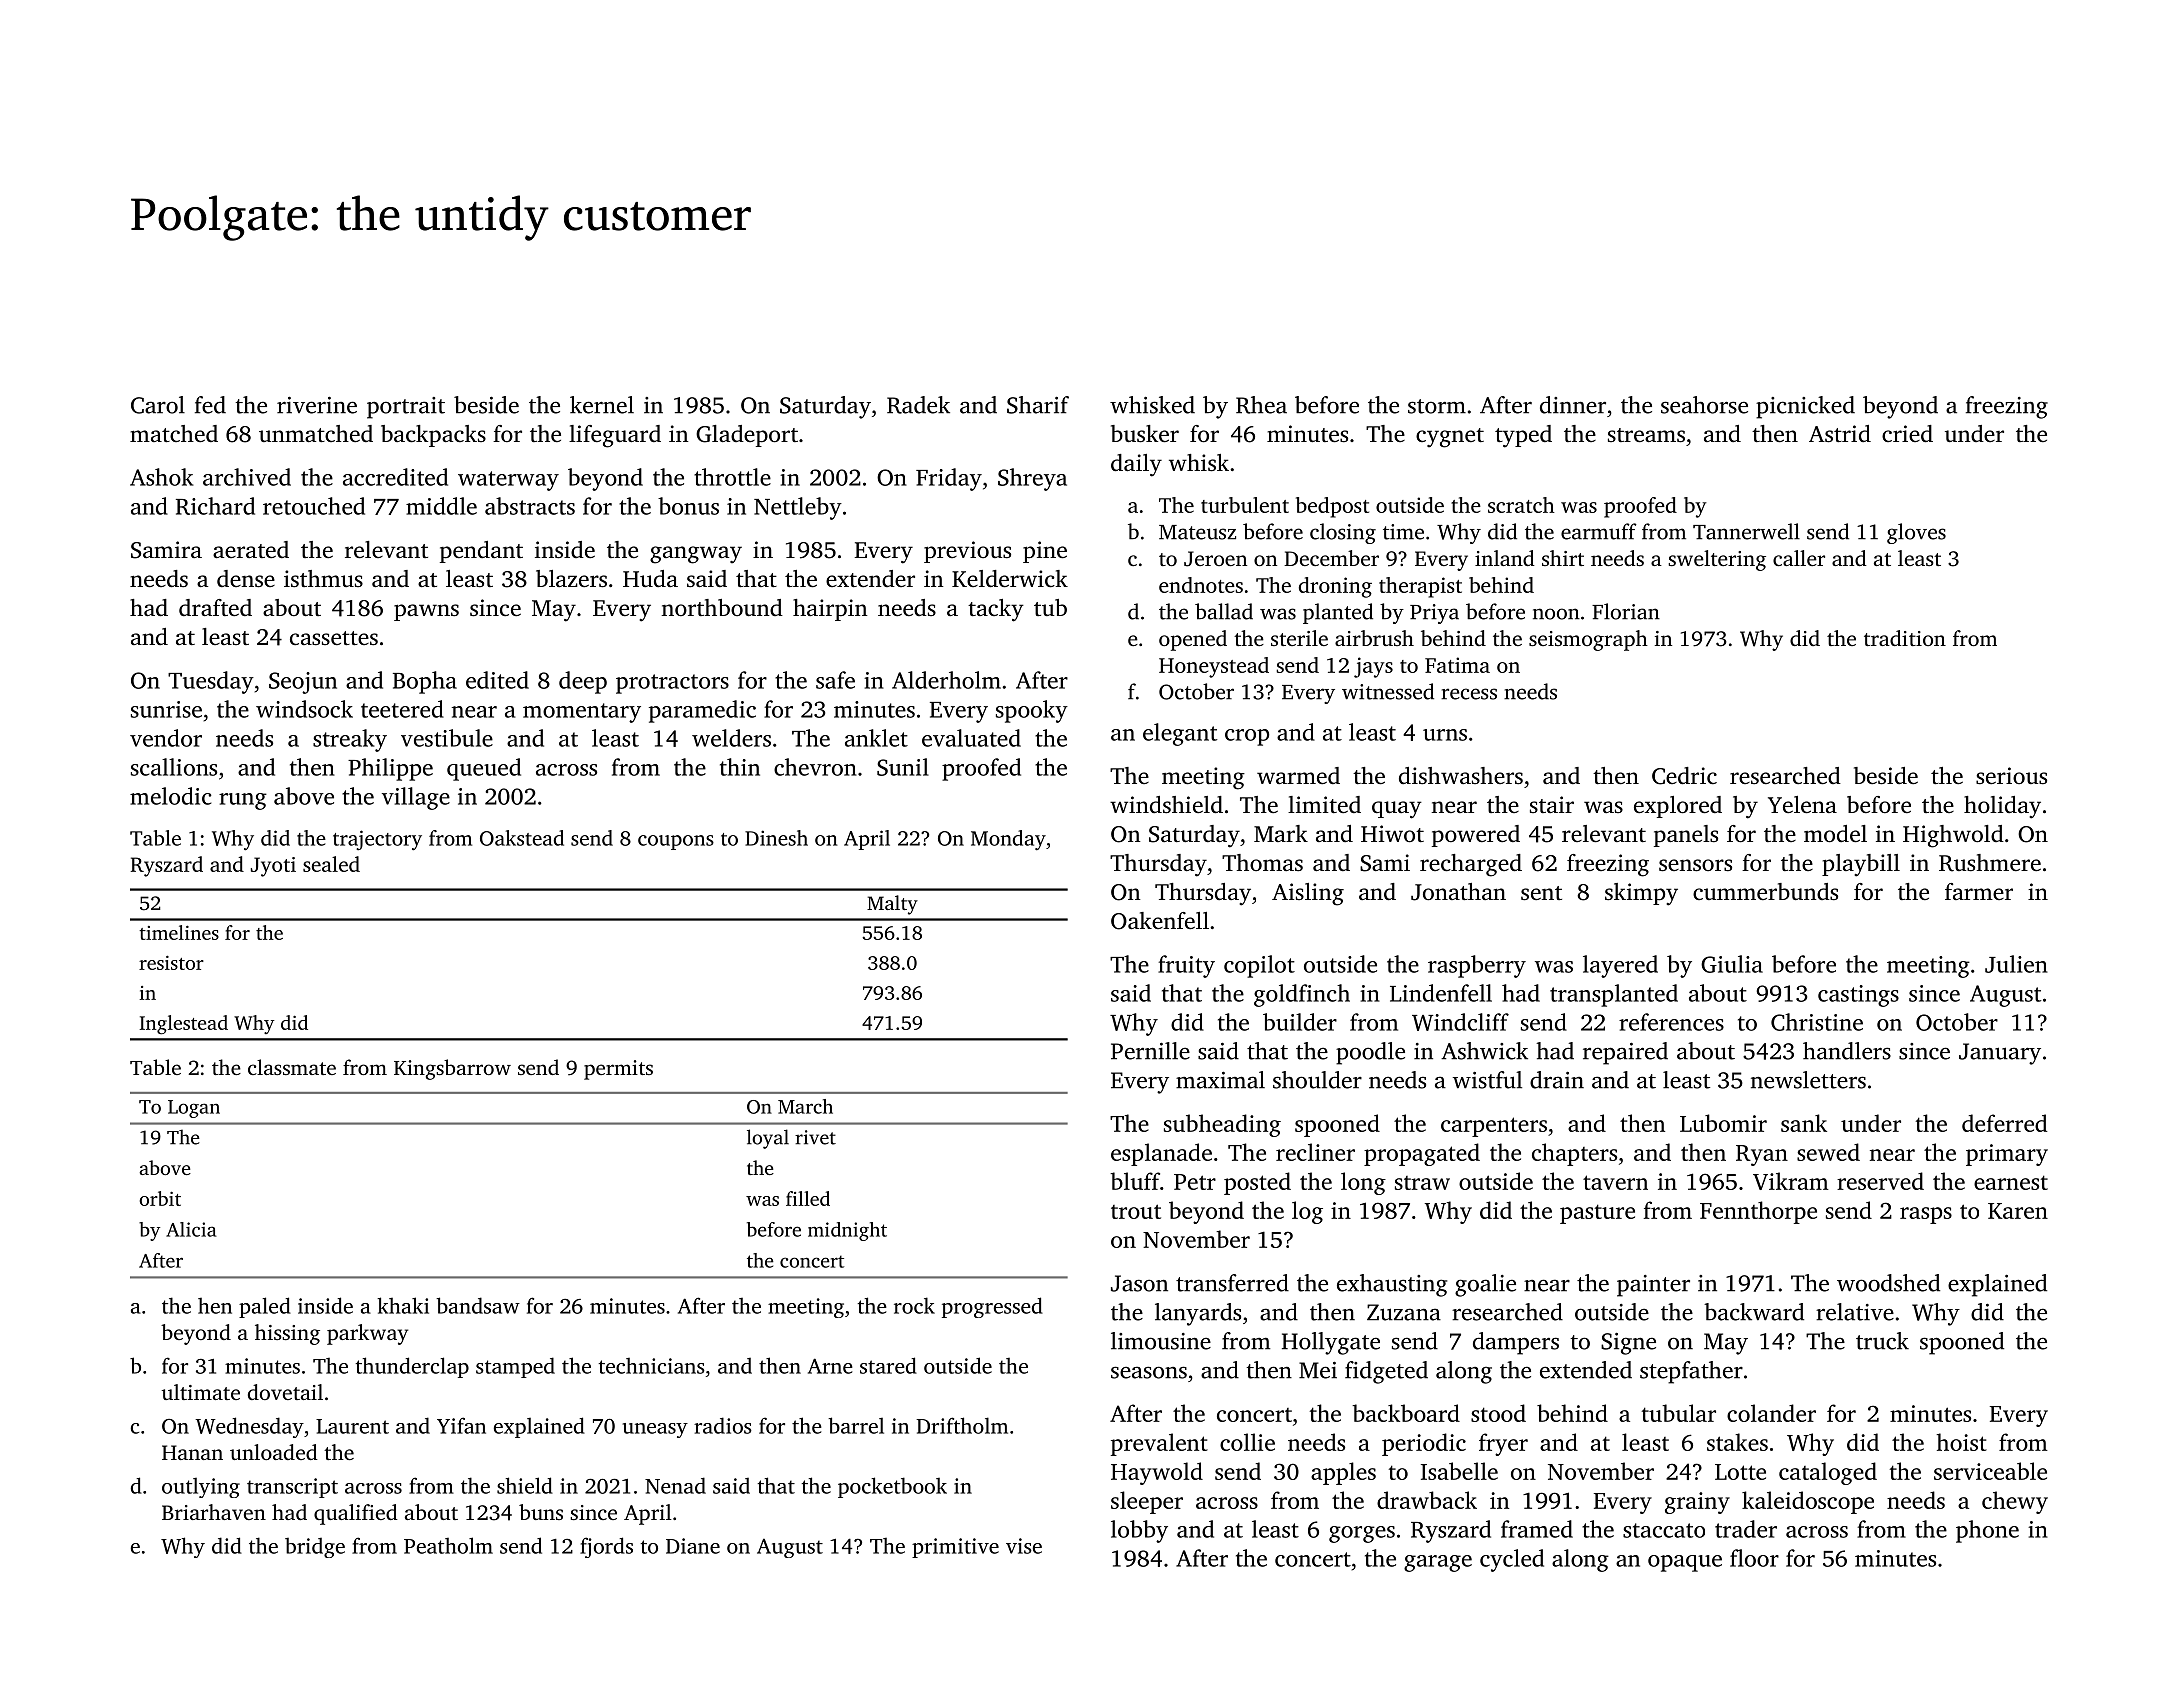  Describe the element at coordinates (1685, 1563) in the screenshot. I see `opaque` at that location.
